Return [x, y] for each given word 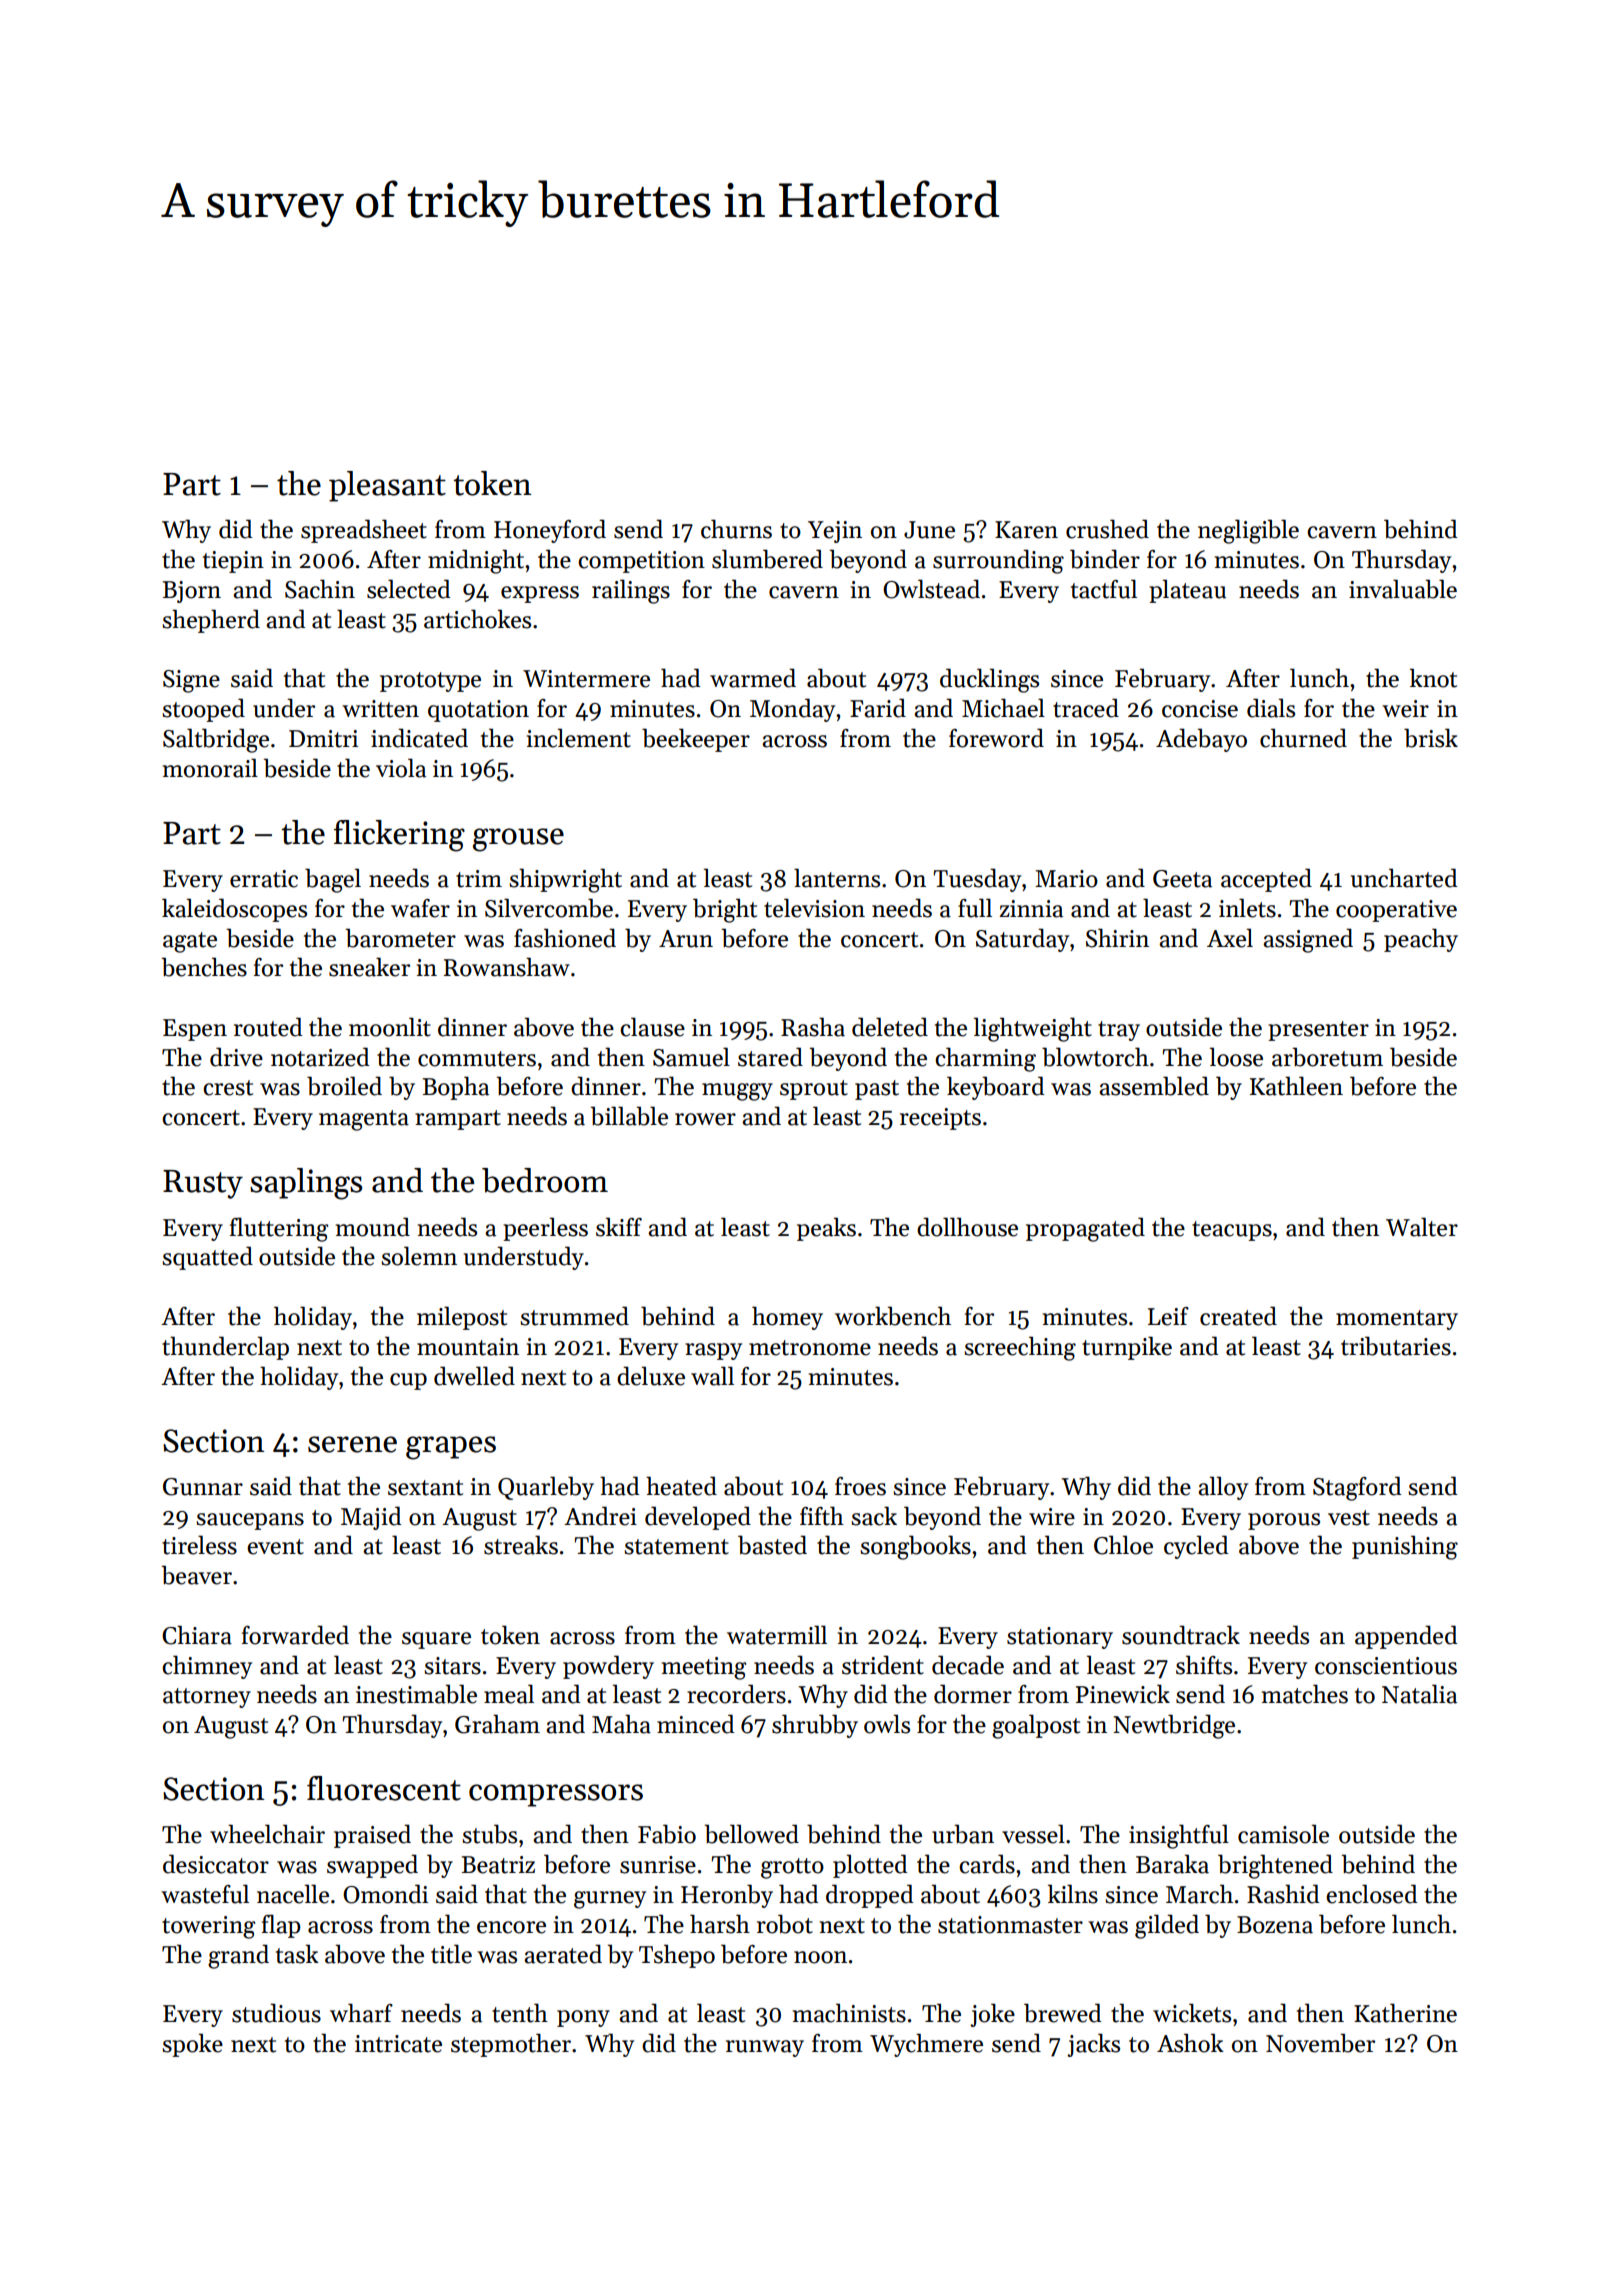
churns [736, 529]
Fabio [667, 1834]
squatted [207, 1258]
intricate [398, 2044]
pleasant [387, 486]
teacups [1232, 1231]
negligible [1248, 531]
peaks [826, 1229]
